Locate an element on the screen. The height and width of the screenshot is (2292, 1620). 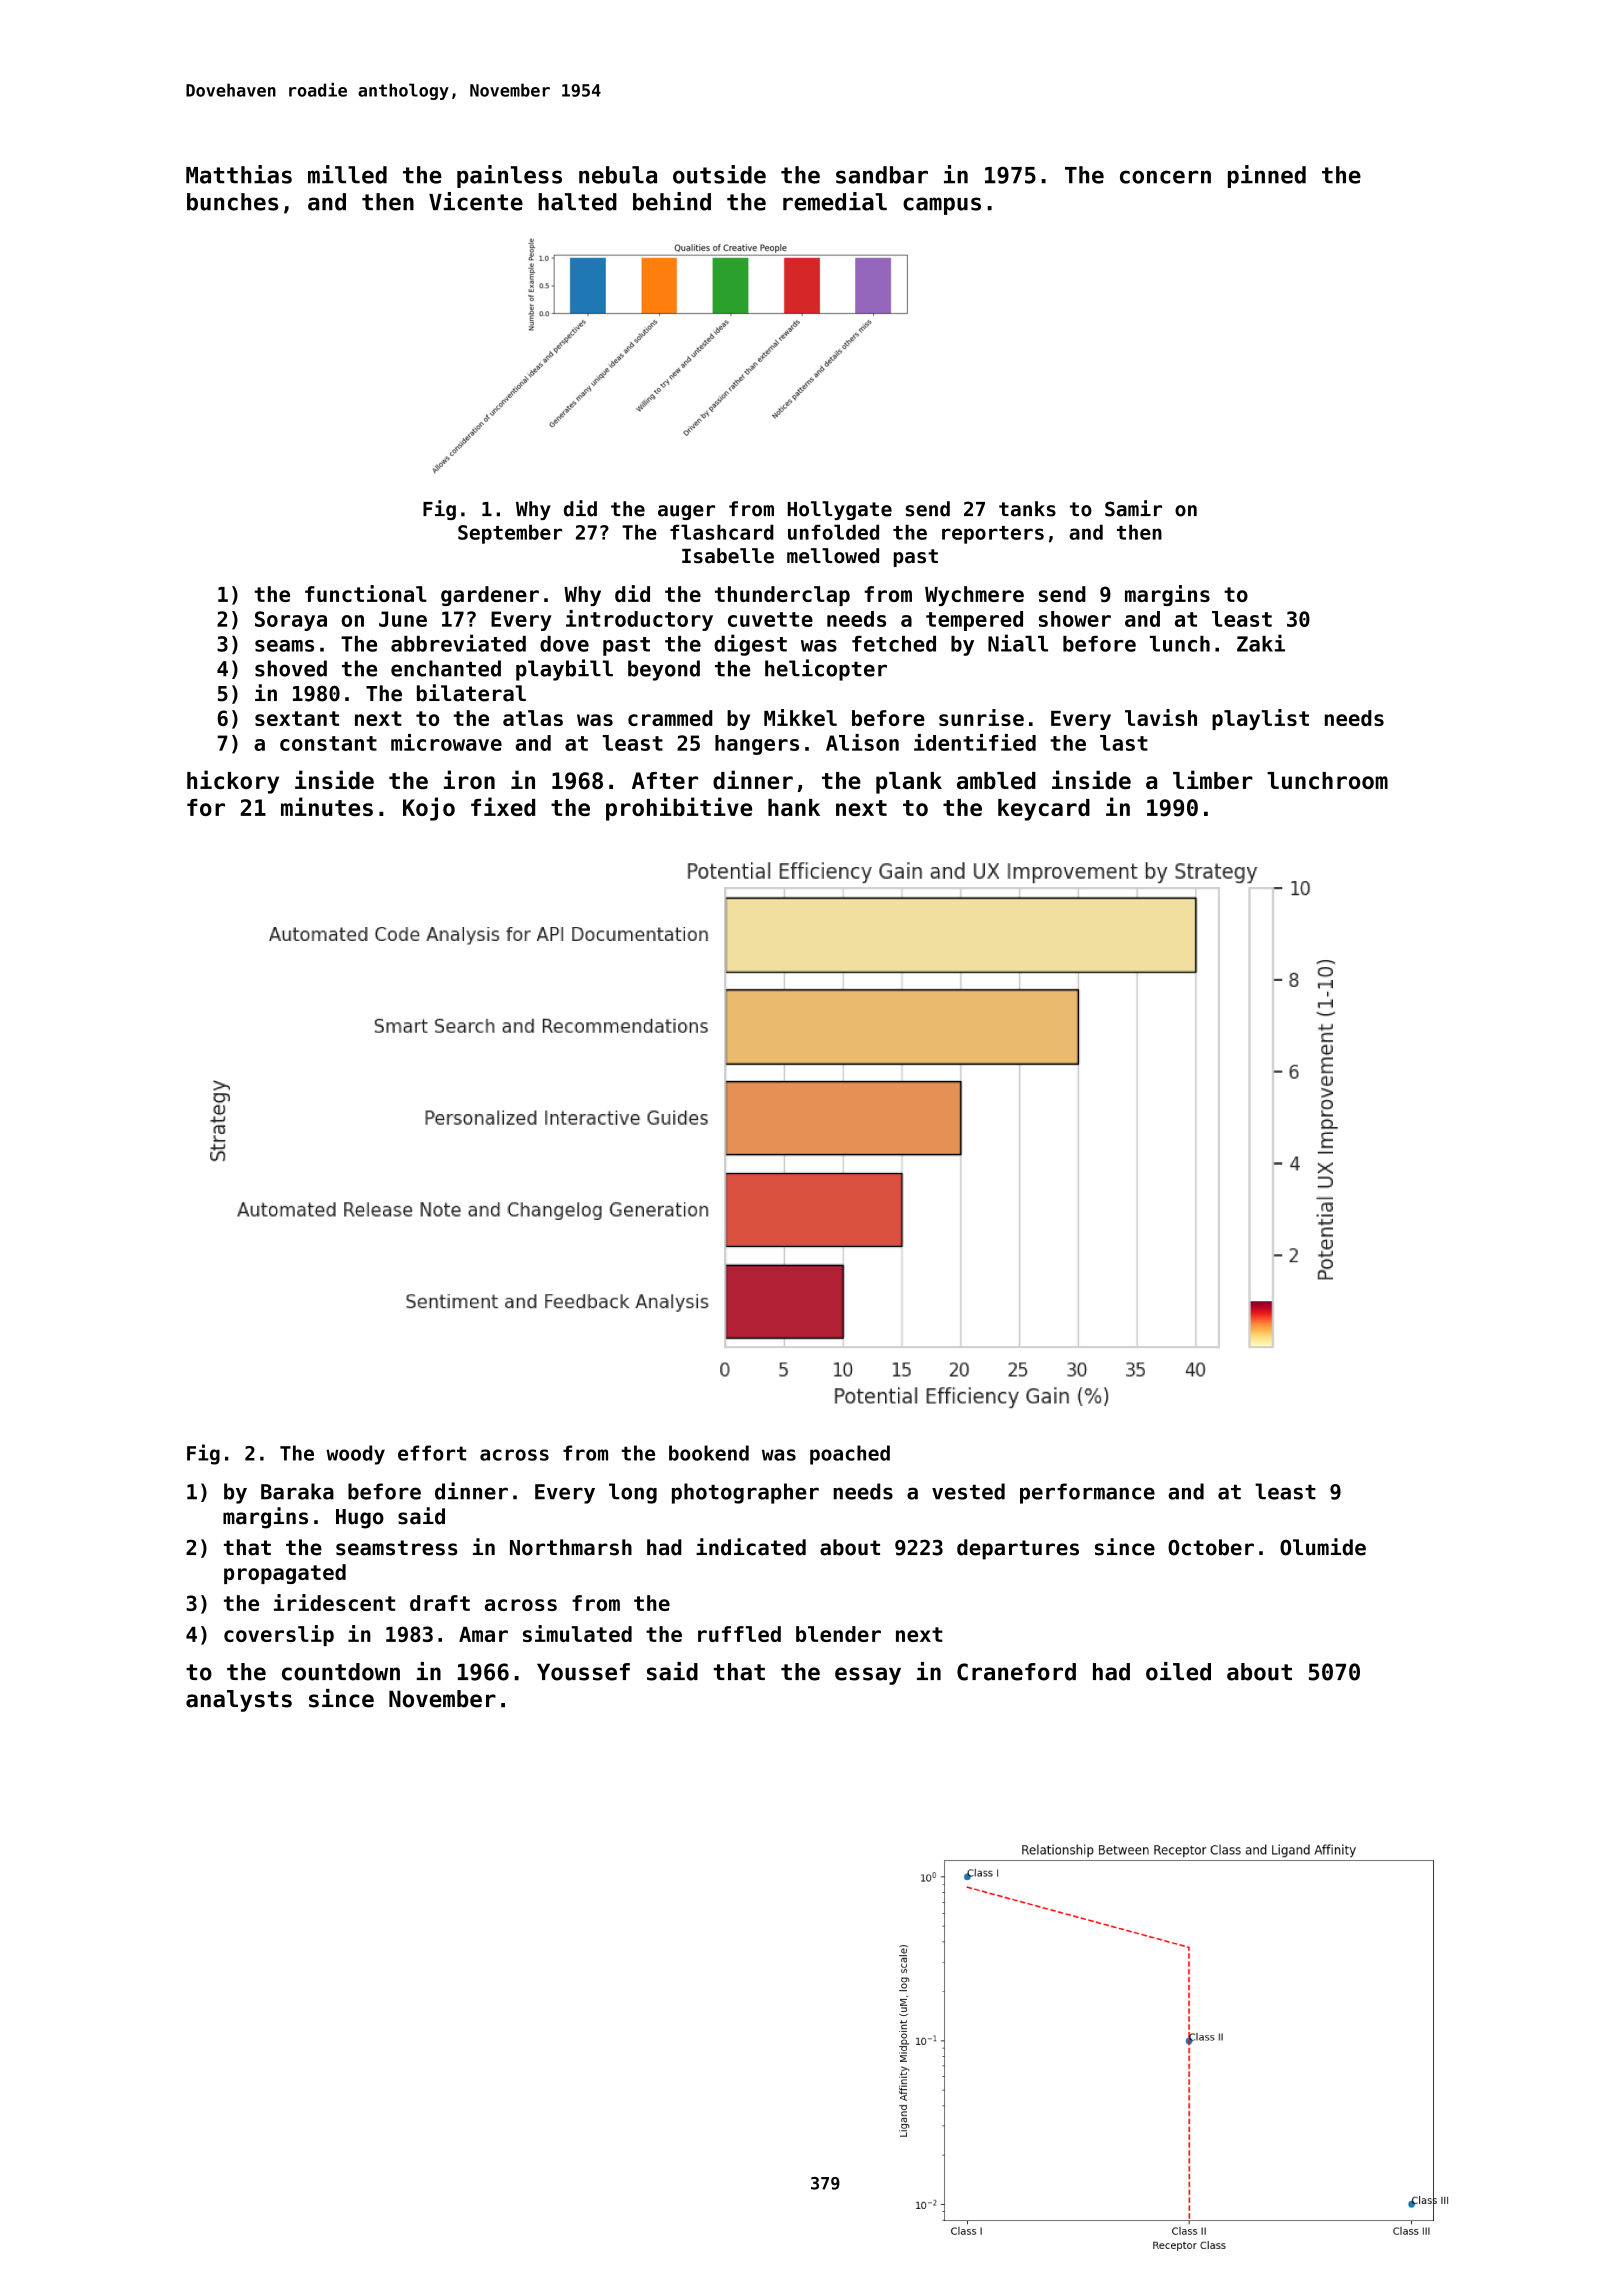
sextant is located at coordinates (297, 718).
